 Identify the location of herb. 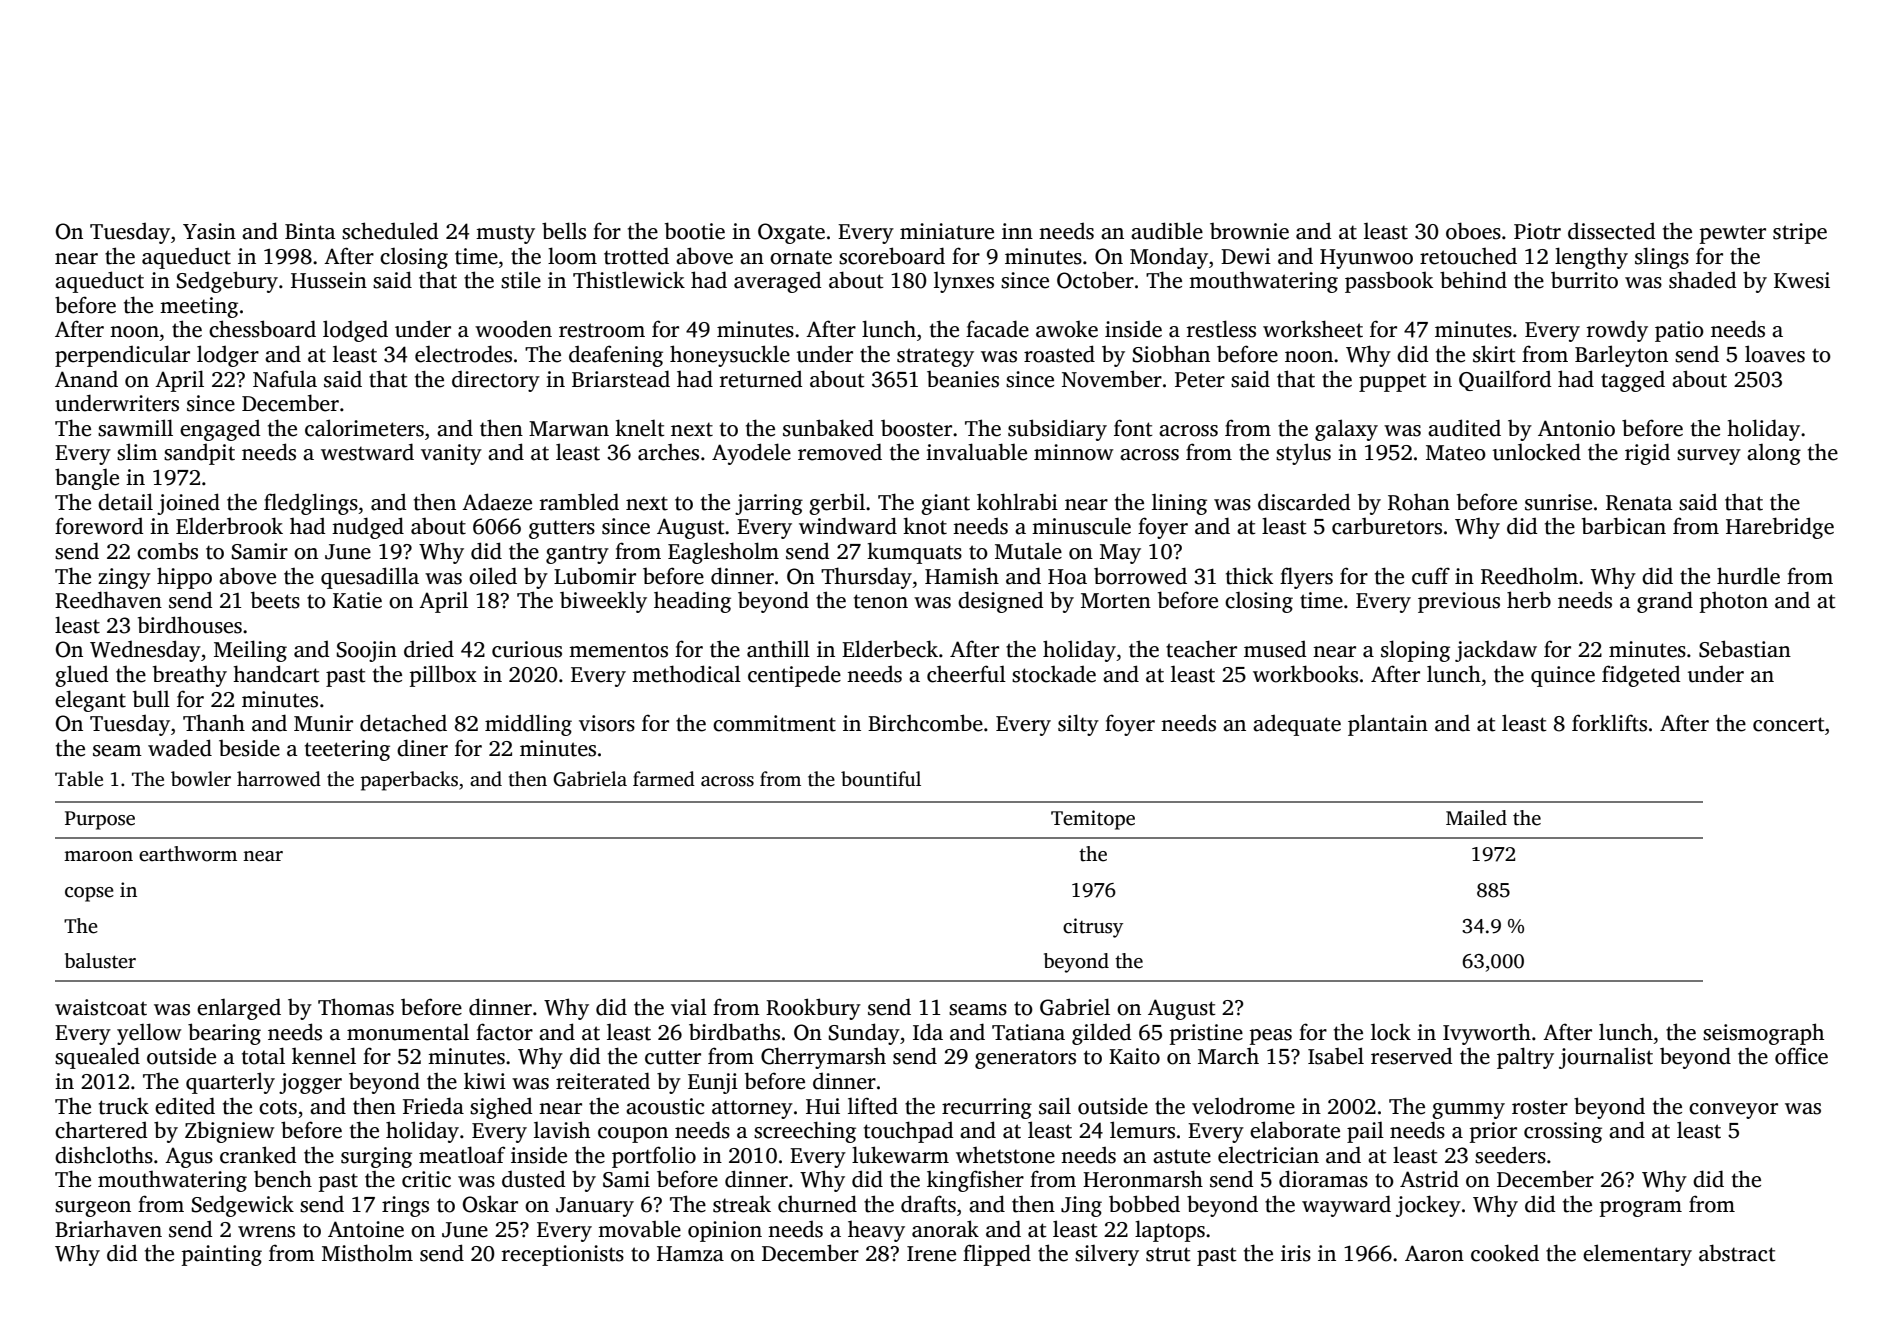
(1529, 600).
